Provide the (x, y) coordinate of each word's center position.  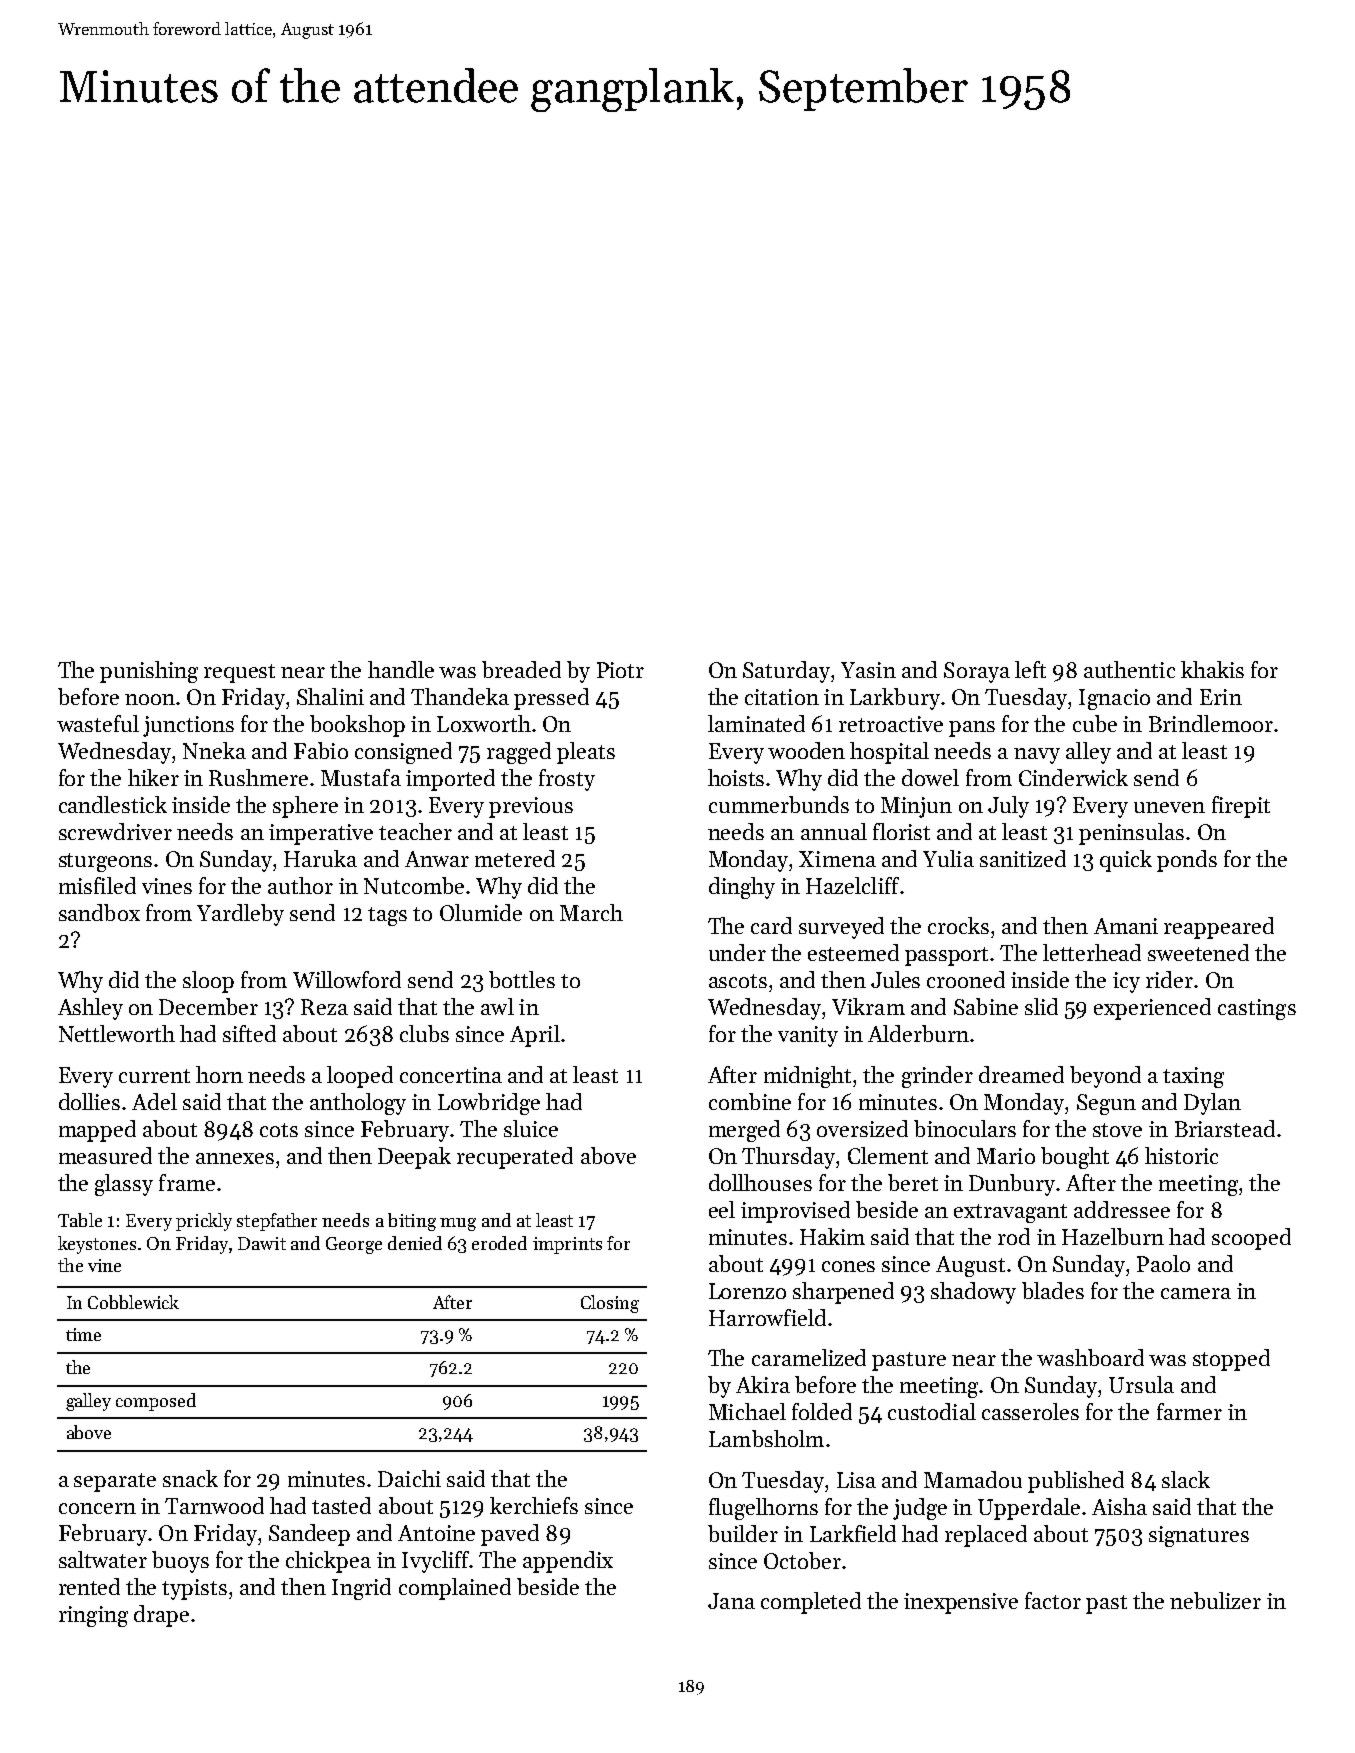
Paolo (1163, 1263)
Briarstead (1225, 1128)
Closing (610, 1304)
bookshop (357, 726)
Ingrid (361, 1589)
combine (750, 1101)
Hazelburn (1113, 1236)
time (83, 1334)
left (1030, 669)
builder (743, 1533)
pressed (551, 699)
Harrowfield (767, 1317)
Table (80, 1220)
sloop (208, 982)
